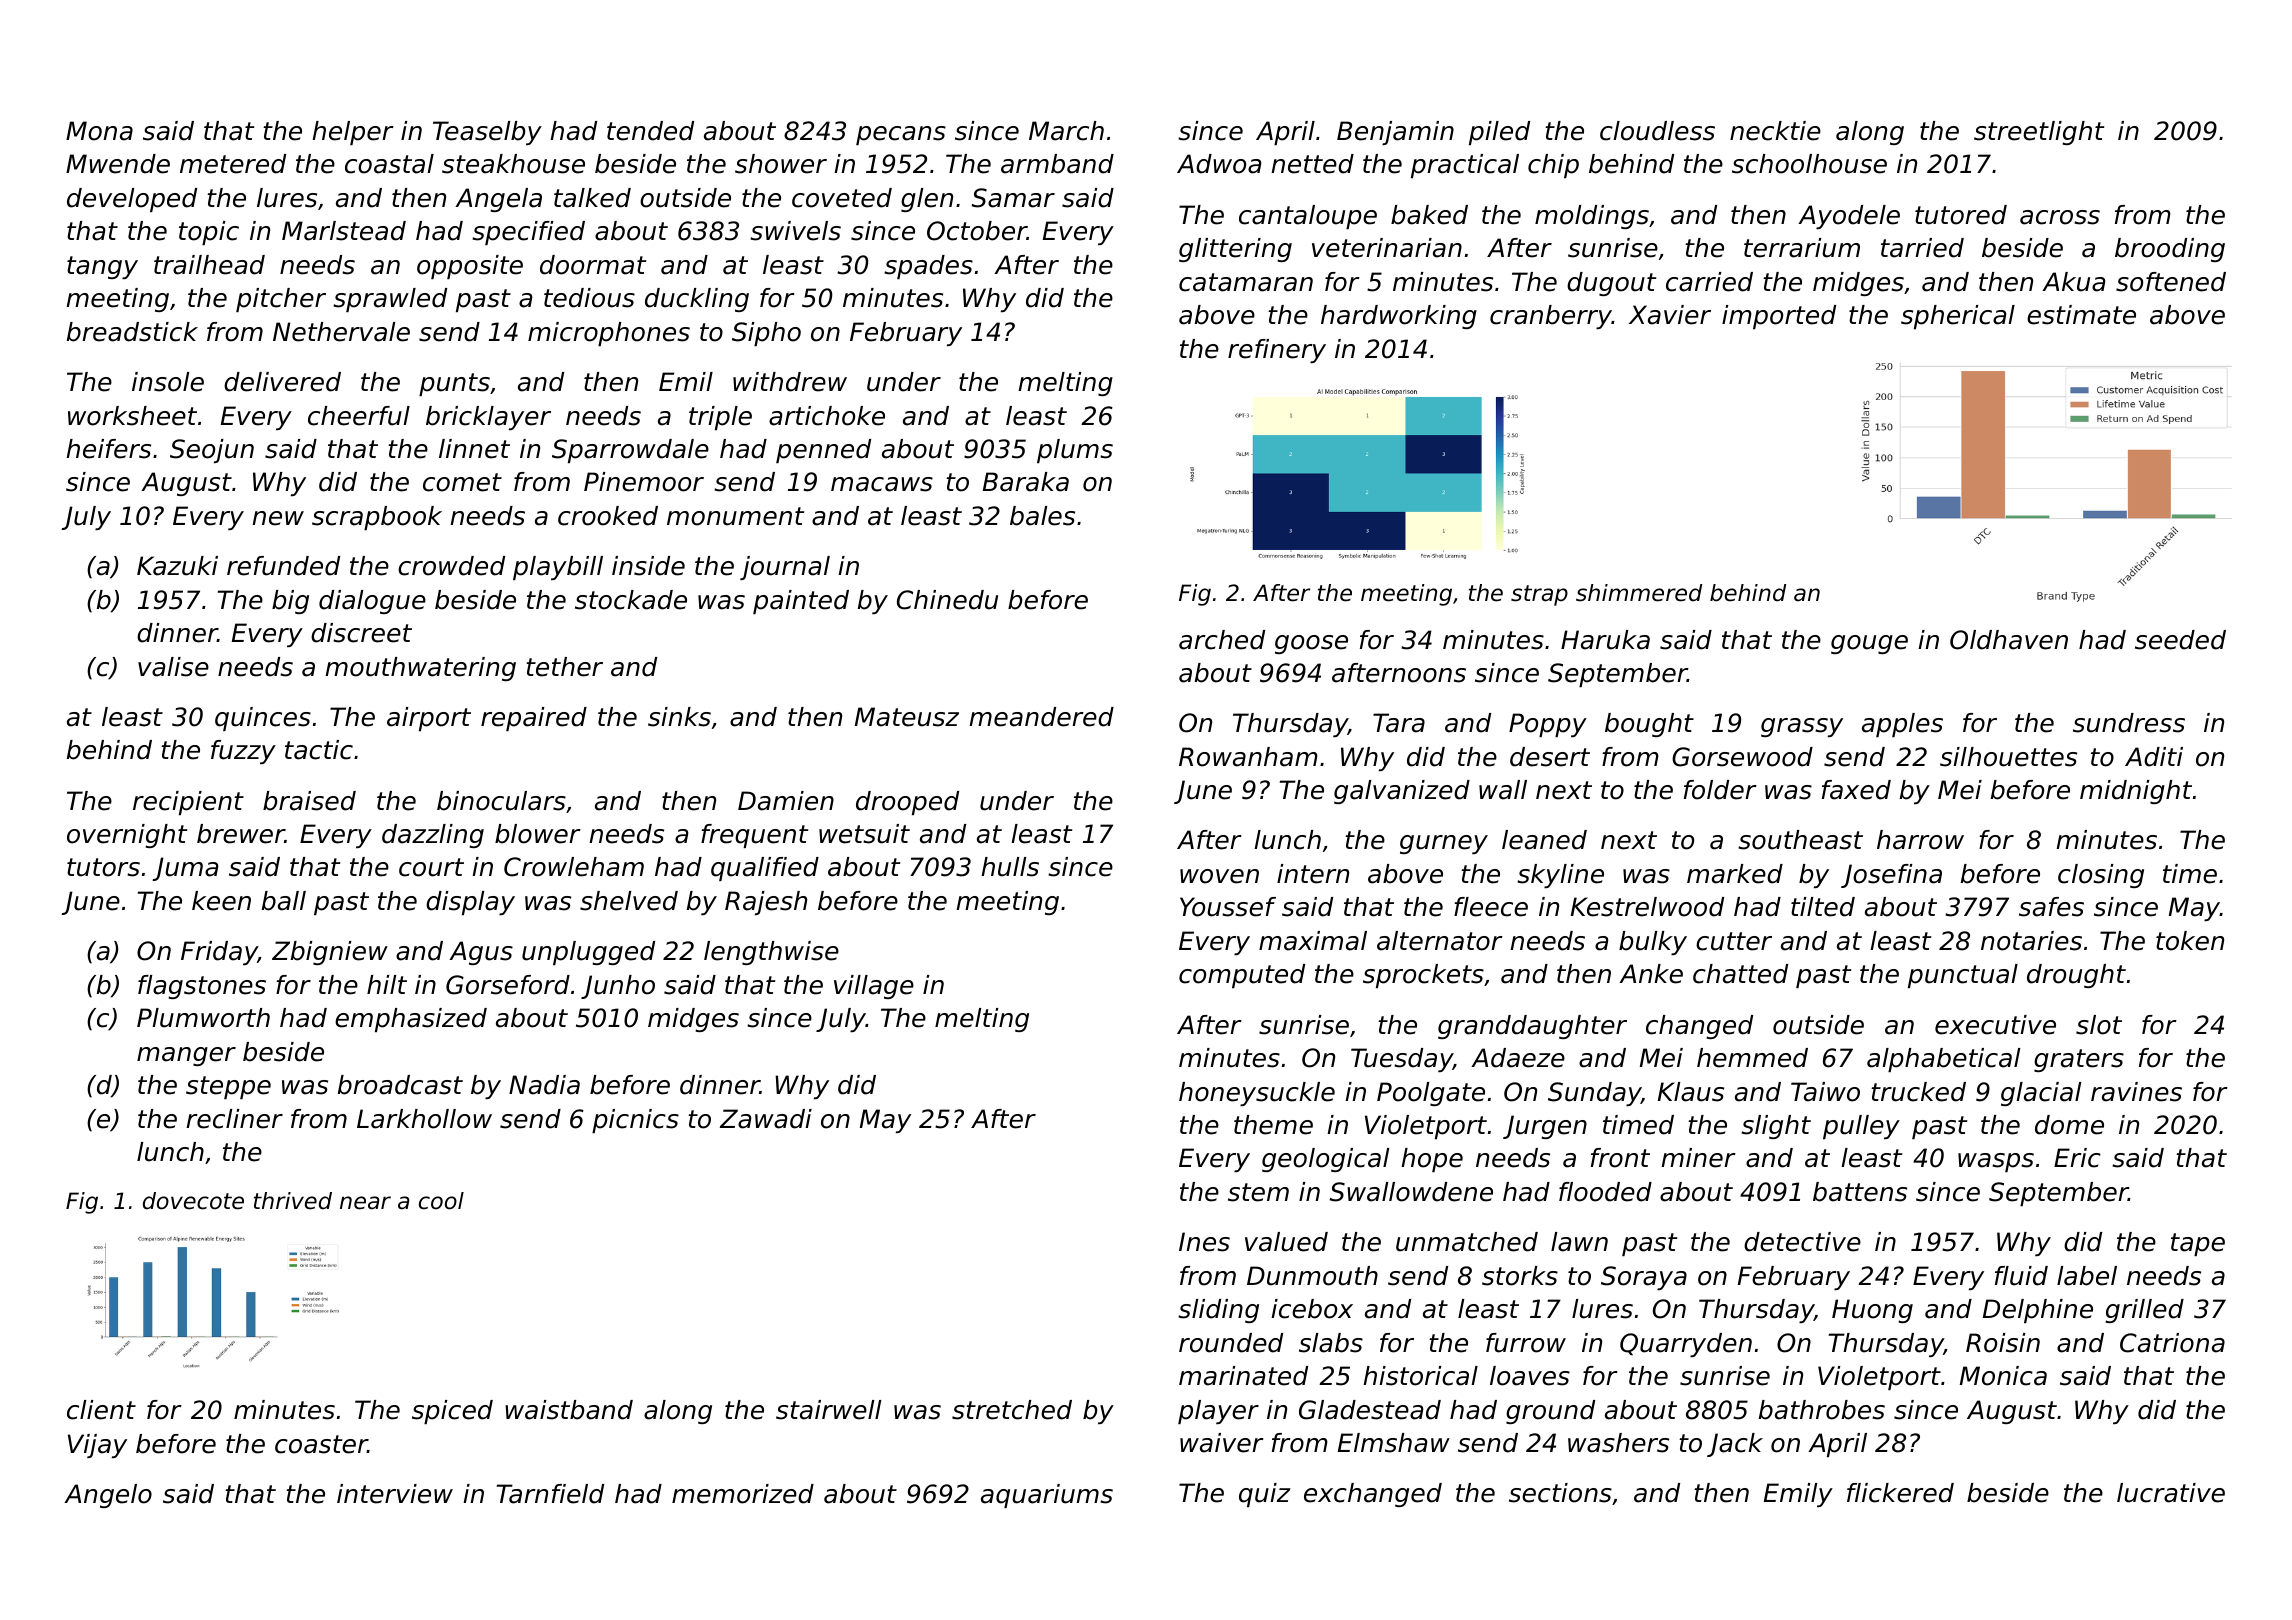  What do you see at coordinates (2039, 133) in the screenshot?
I see `streetlight` at bounding box center [2039, 133].
